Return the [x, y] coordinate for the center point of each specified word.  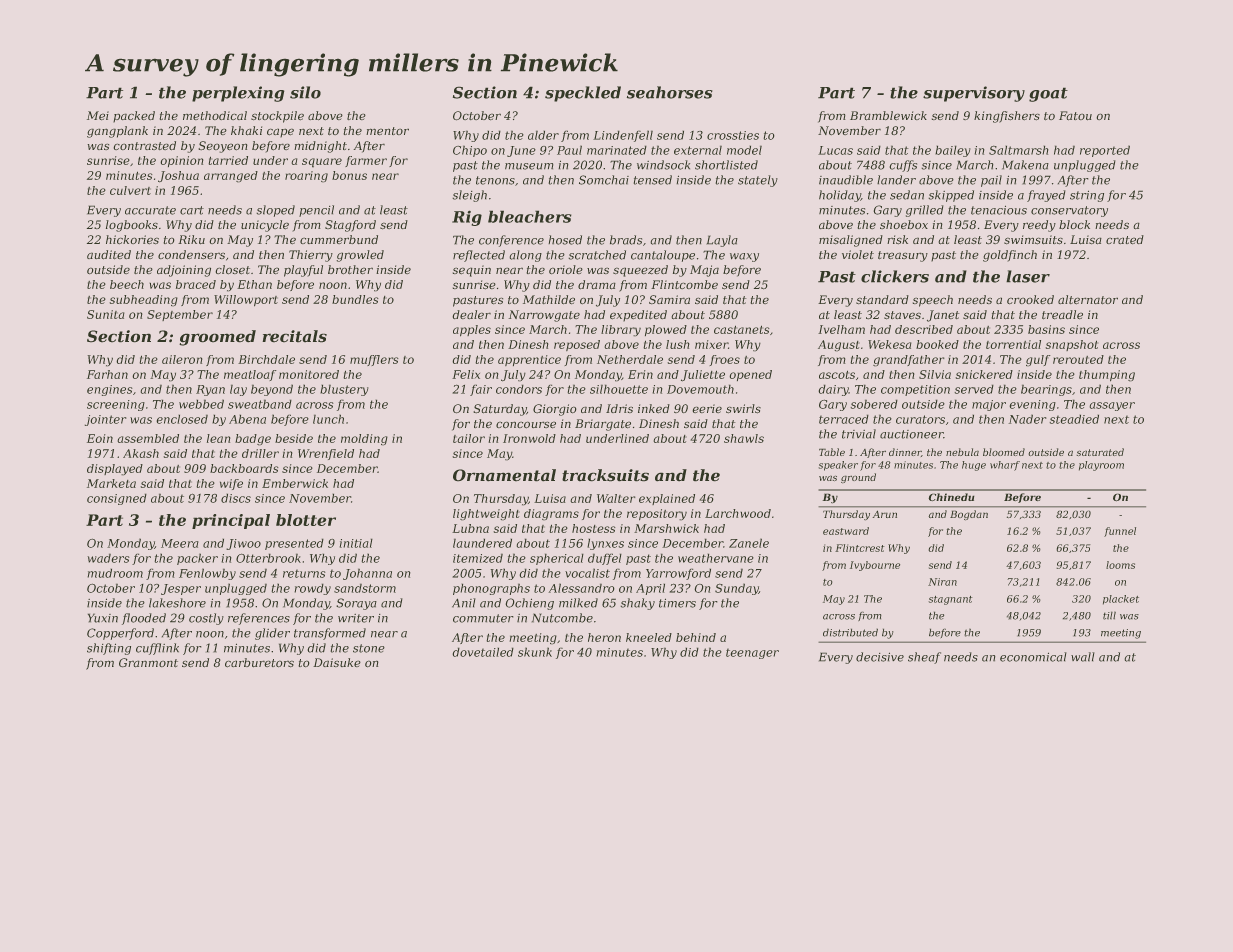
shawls [744, 438]
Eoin [100, 438]
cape [280, 133]
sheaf [924, 658]
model [744, 150]
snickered [984, 374]
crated [1125, 240]
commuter [483, 618]
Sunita [106, 314]
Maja [704, 271]
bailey [953, 151]
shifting [109, 649]
